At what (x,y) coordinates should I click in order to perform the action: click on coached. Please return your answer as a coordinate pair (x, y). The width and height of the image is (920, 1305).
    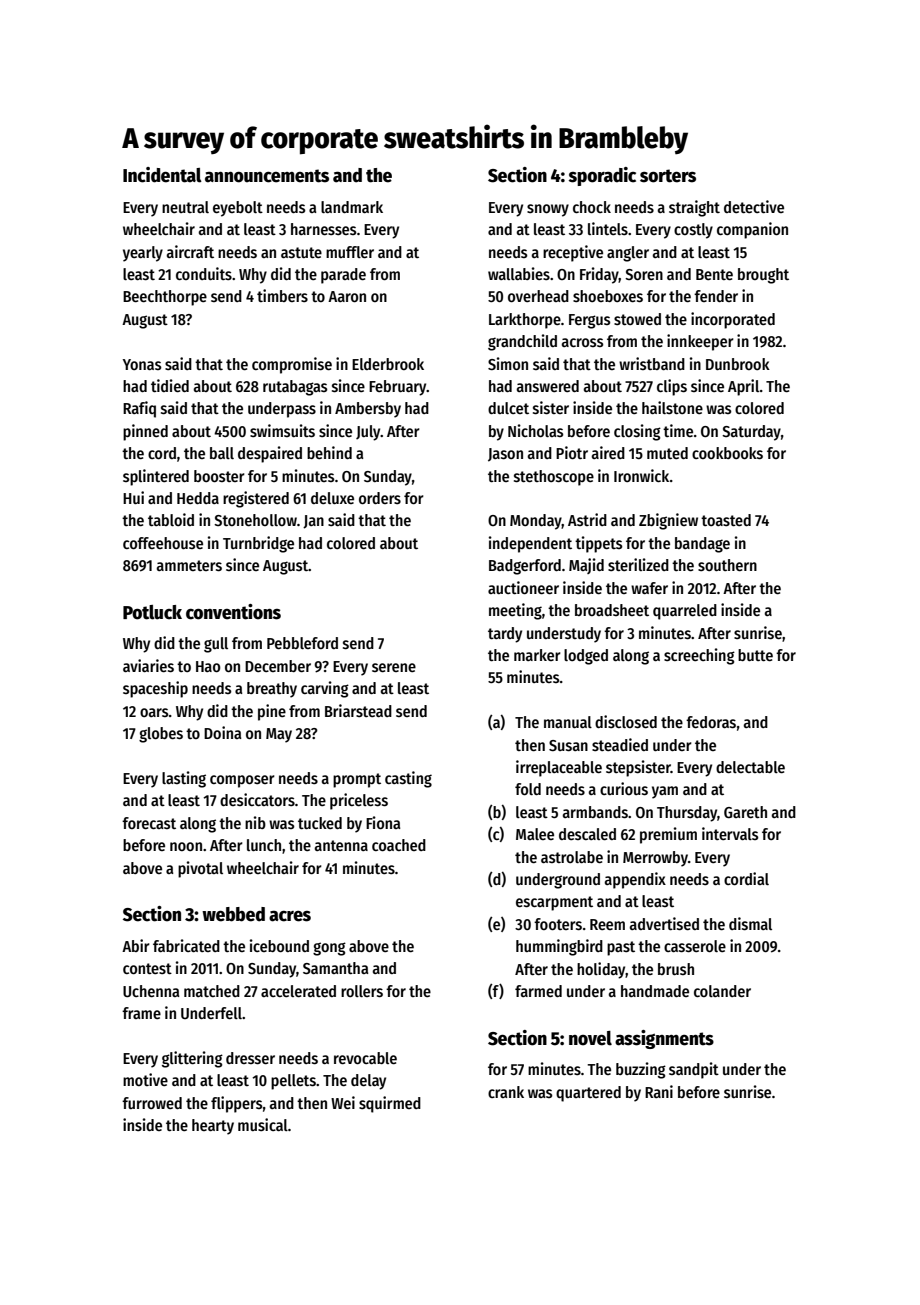
    Looking at the image, I should click on (399, 845).
